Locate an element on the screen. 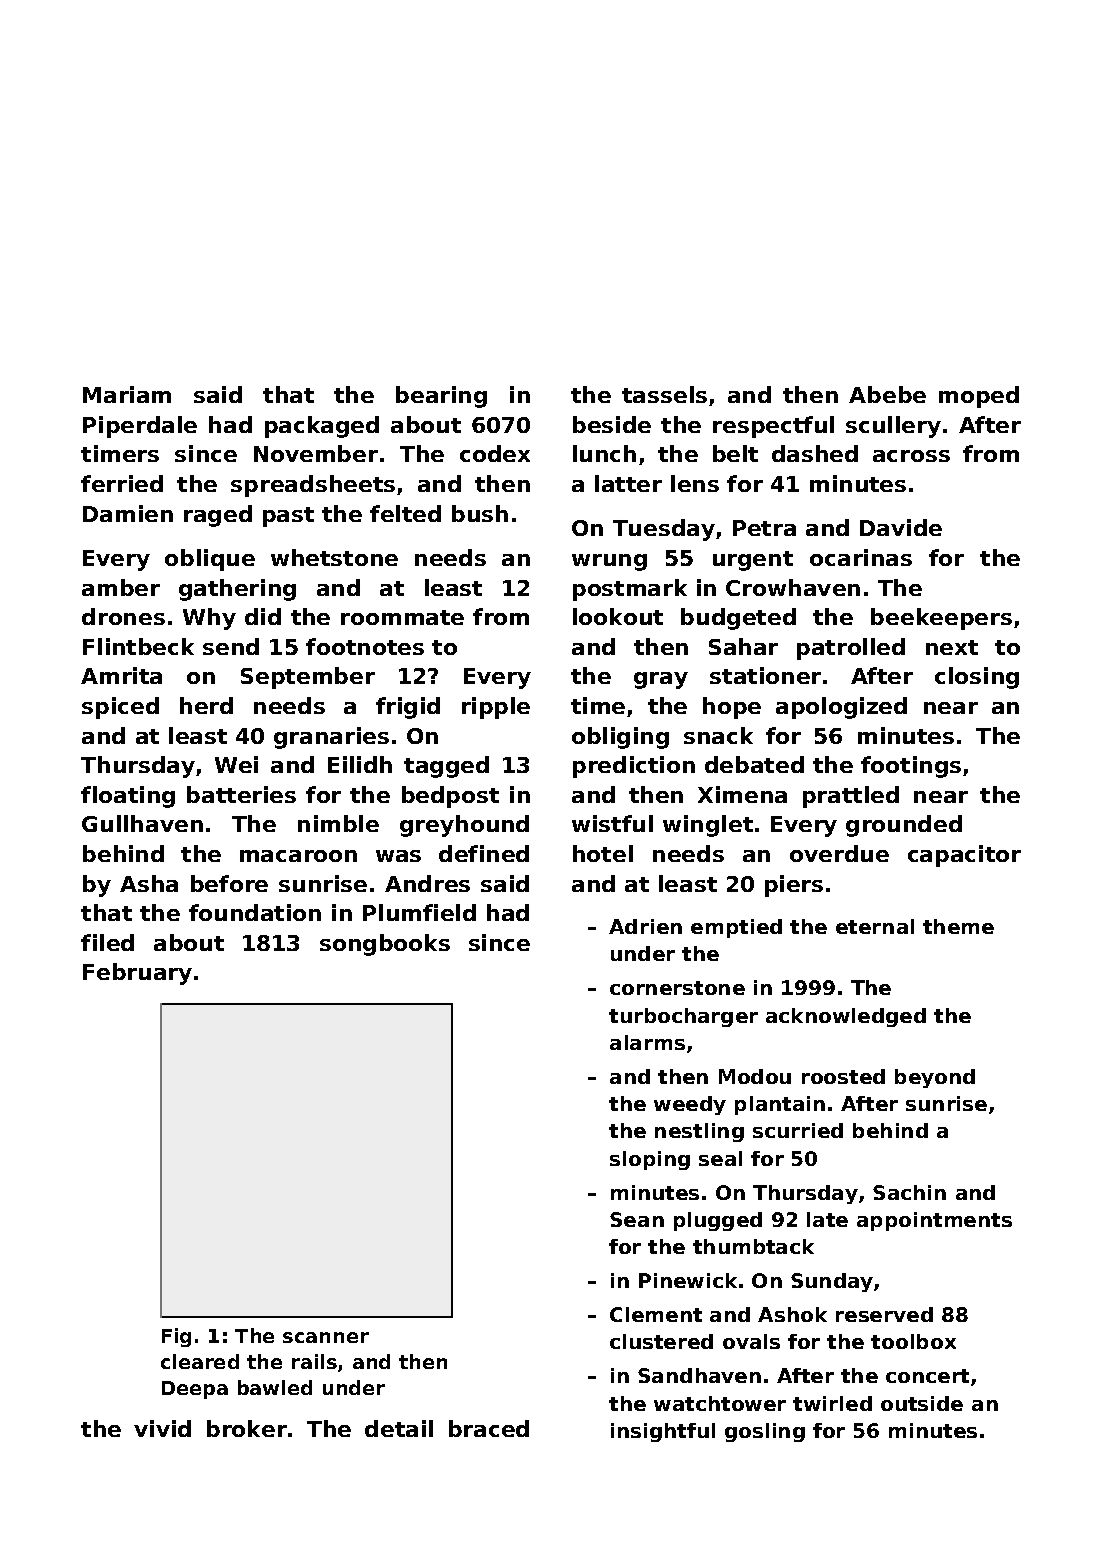 The width and height of the screenshot is (1103, 1559). tassels is located at coordinates (664, 394).
